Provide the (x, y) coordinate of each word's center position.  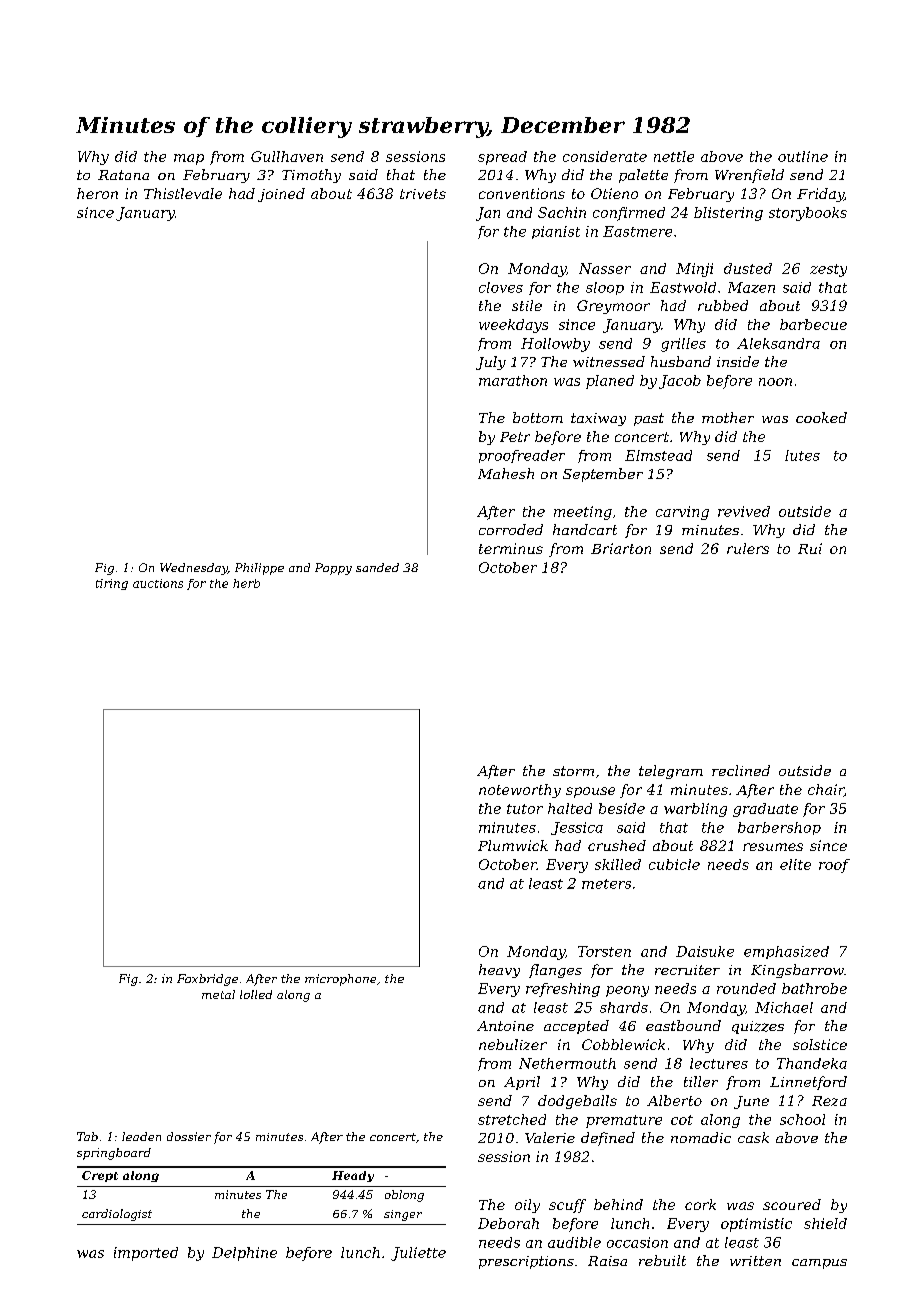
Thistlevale (183, 193)
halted (570, 808)
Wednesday (194, 569)
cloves (501, 287)
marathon (513, 380)
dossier (189, 1136)
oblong (404, 1196)
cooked (821, 417)
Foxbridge (207, 980)
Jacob (680, 382)
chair (826, 790)
